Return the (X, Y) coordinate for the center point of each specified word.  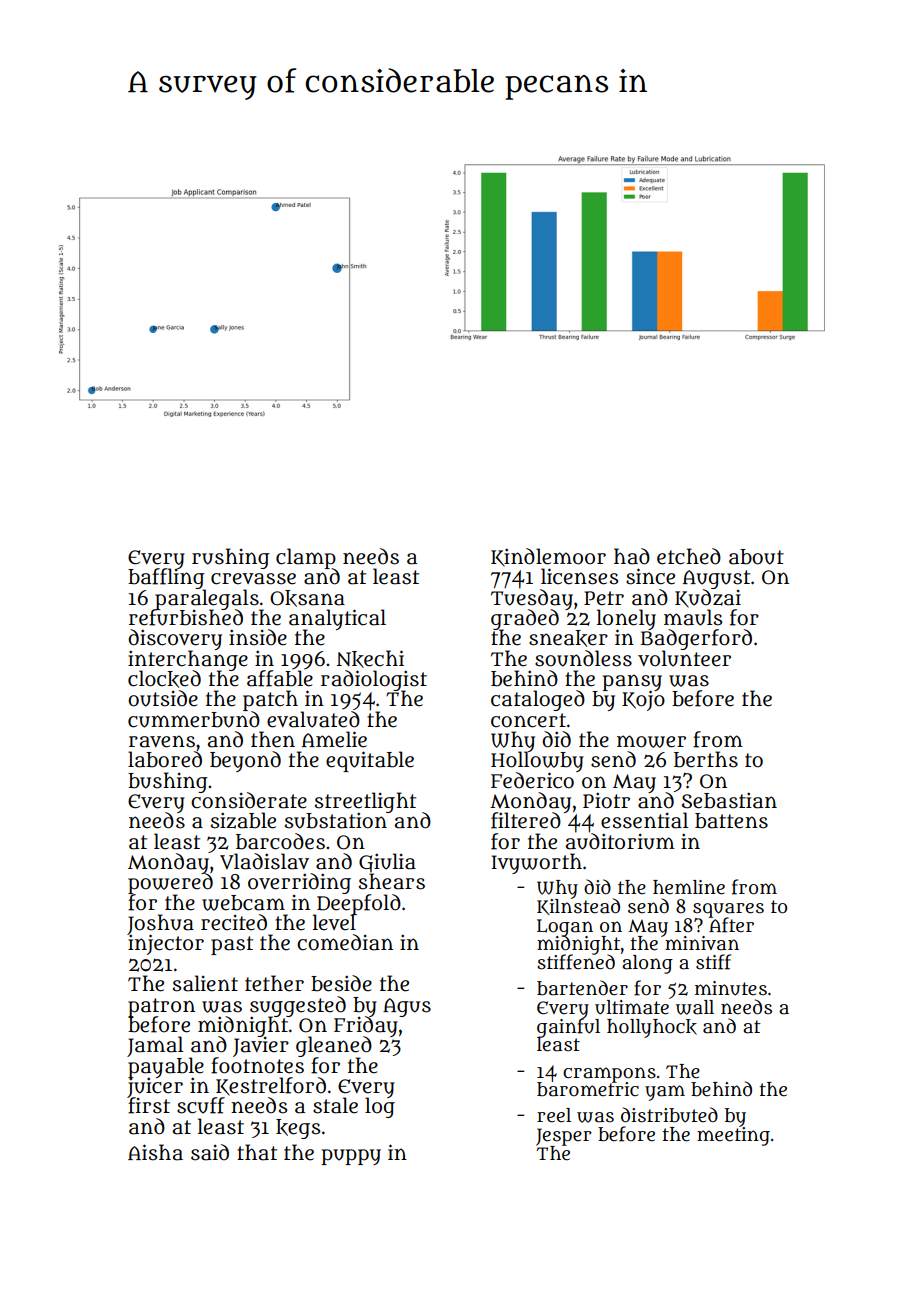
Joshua (160, 924)
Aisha (155, 1152)
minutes (731, 988)
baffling (166, 579)
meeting (733, 1136)
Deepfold (358, 904)
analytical (337, 619)
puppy (351, 1157)
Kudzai (708, 598)
